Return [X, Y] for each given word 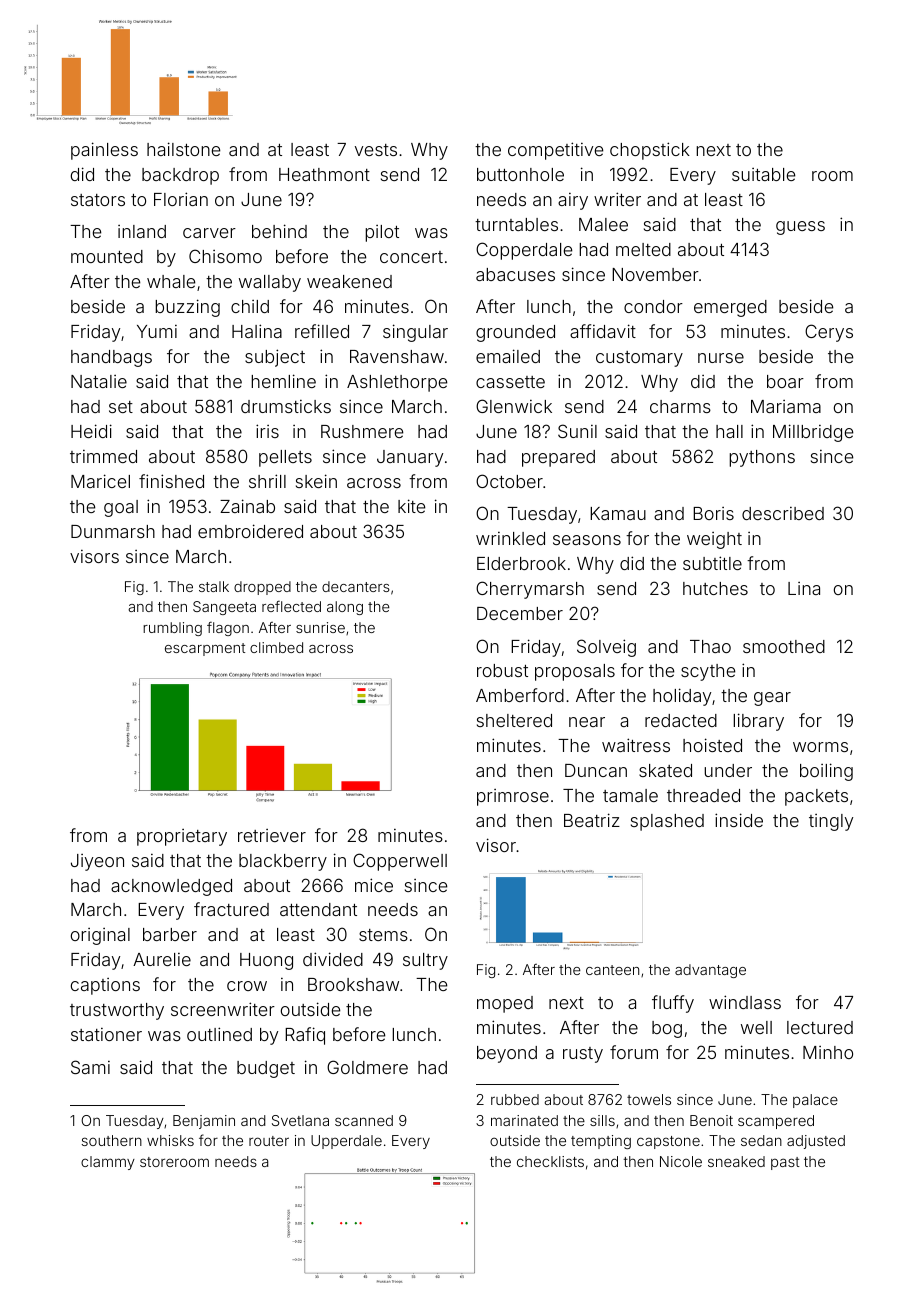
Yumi [157, 331]
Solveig [606, 648]
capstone [668, 1142]
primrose [513, 797]
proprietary [182, 837]
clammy [108, 1163]
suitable [763, 174]
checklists [550, 1161]
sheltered [514, 720]
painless [104, 151]
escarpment [205, 649]
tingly [831, 822]
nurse [721, 358]
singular [415, 333]
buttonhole [520, 174]
